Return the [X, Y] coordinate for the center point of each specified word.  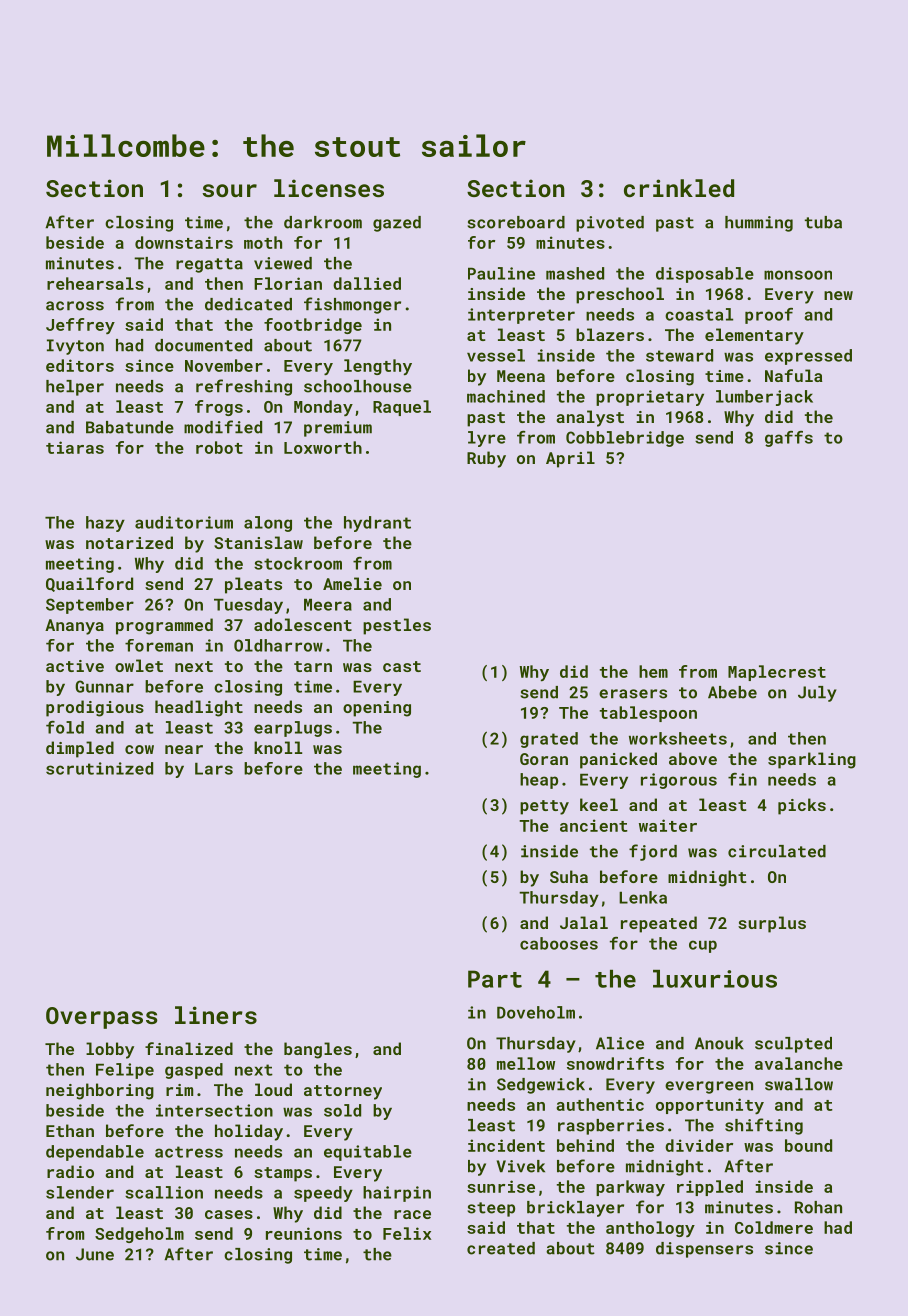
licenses [329, 188]
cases [229, 1214]
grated [549, 740]
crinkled [679, 188]
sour [229, 190]
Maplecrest [777, 673]
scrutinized [99, 768]
